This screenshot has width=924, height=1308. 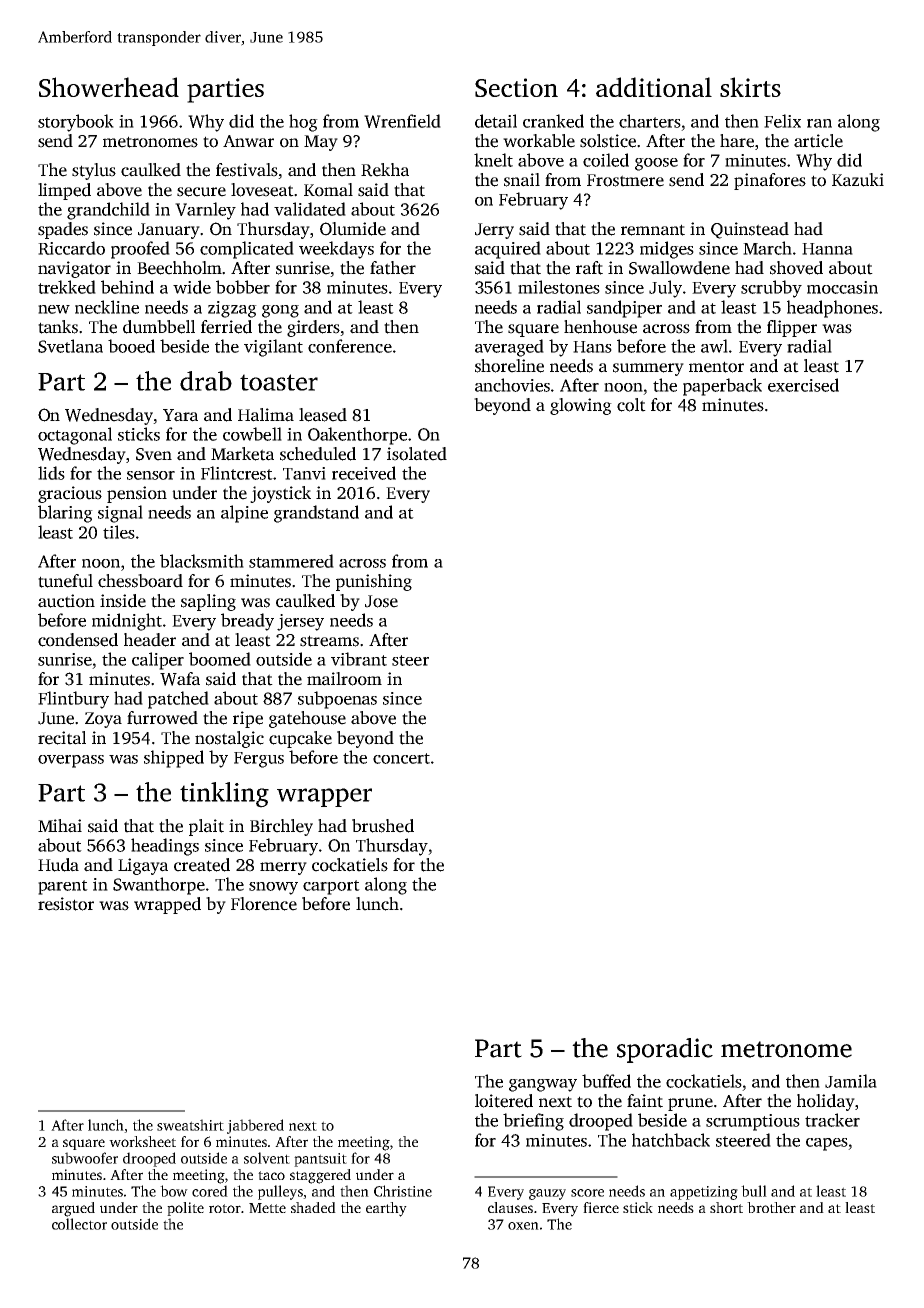 What do you see at coordinates (496, 121) in the screenshot?
I see `detail` at bounding box center [496, 121].
